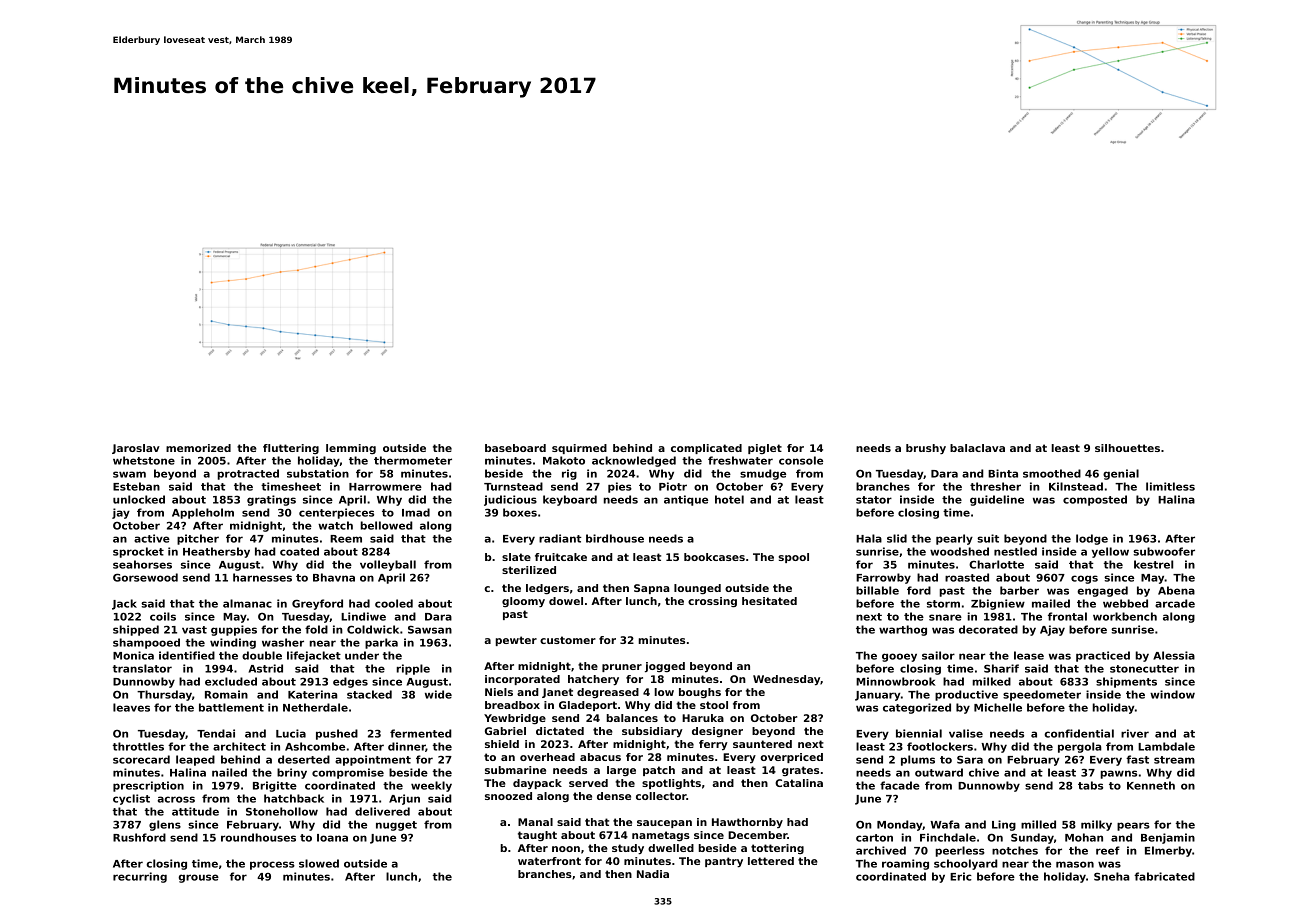 Image resolution: width=1308 pixels, height=924 pixels. Describe the element at coordinates (1164, 876) in the screenshot. I see `fabricated` at that location.
